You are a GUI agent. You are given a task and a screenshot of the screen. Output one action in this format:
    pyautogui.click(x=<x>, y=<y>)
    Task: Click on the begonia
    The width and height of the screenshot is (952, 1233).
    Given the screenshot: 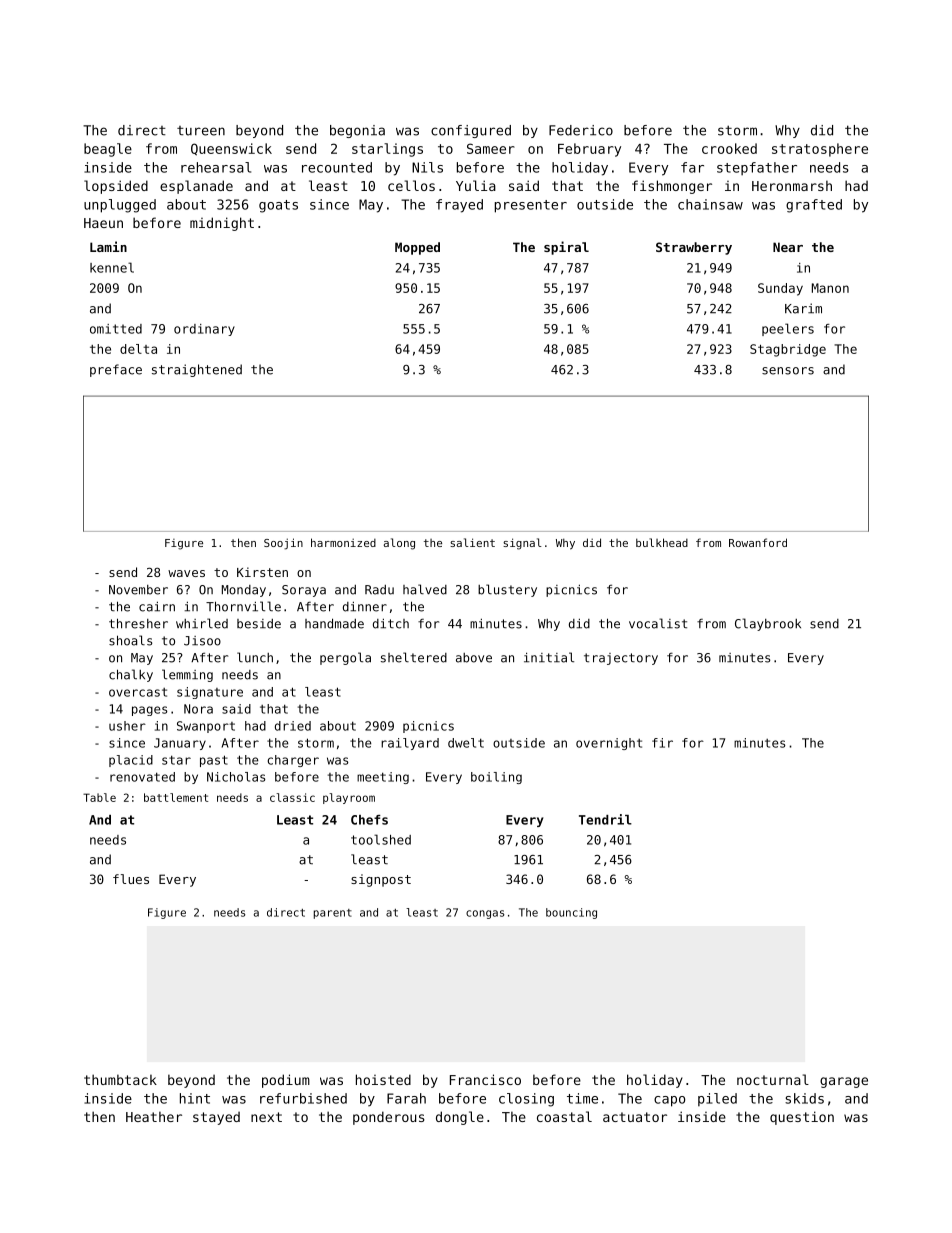 What is the action you would take?
    pyautogui.click(x=357, y=131)
